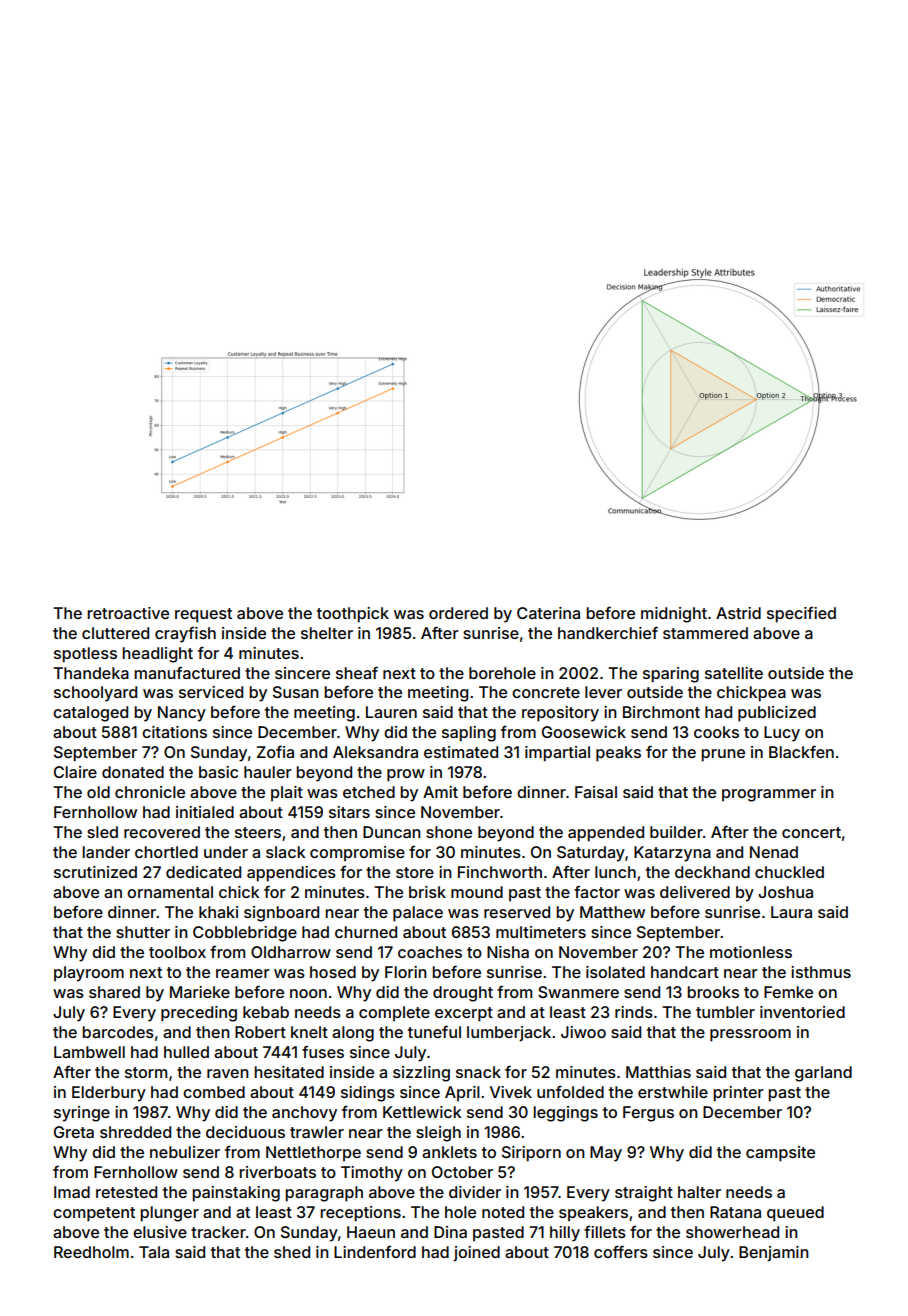 This screenshot has height=1316, width=908. I want to click on Reedholm, so click(91, 1252).
